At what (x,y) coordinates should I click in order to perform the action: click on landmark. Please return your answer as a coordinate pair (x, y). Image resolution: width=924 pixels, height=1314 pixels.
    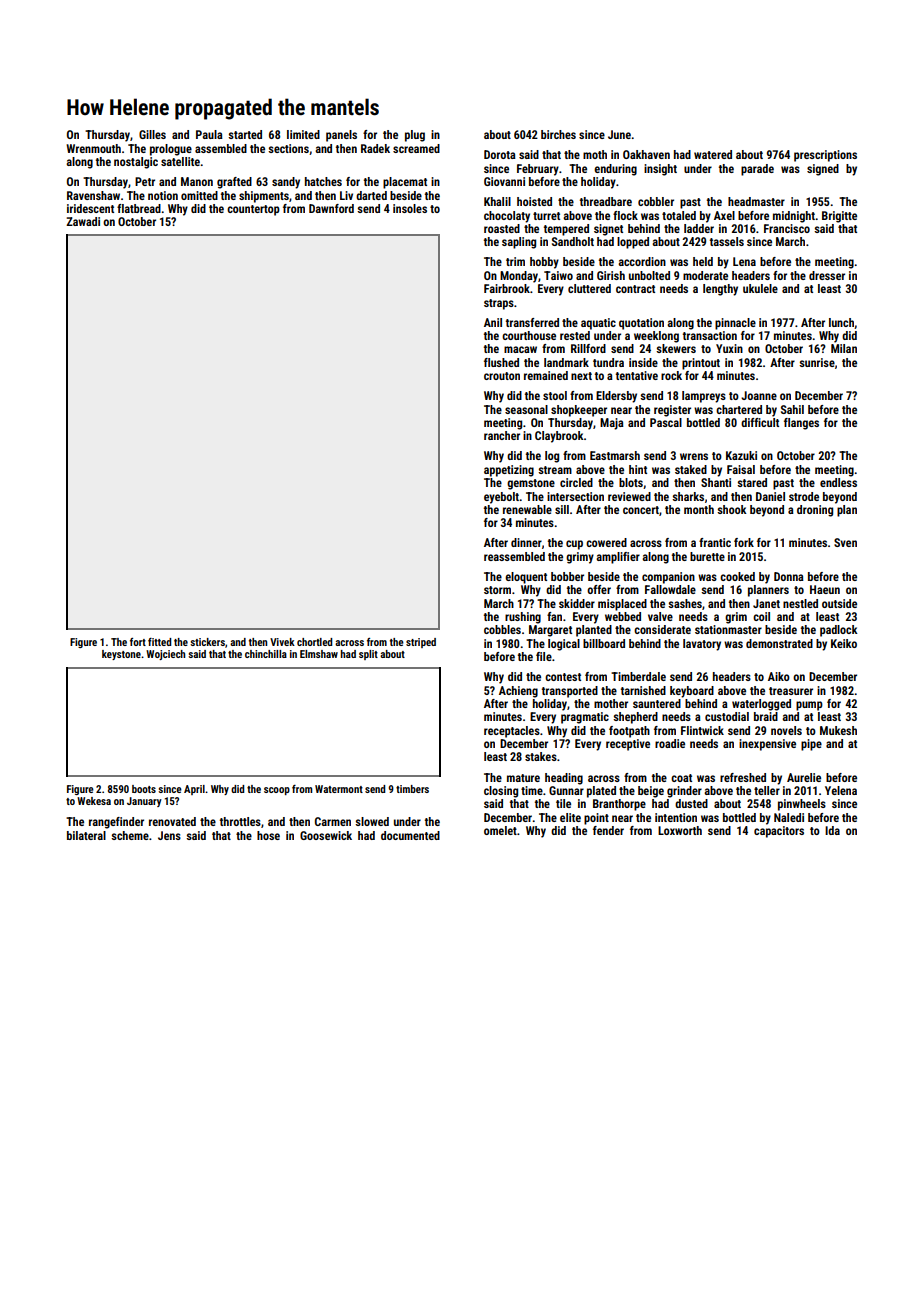
    Looking at the image, I should click on (566, 362).
